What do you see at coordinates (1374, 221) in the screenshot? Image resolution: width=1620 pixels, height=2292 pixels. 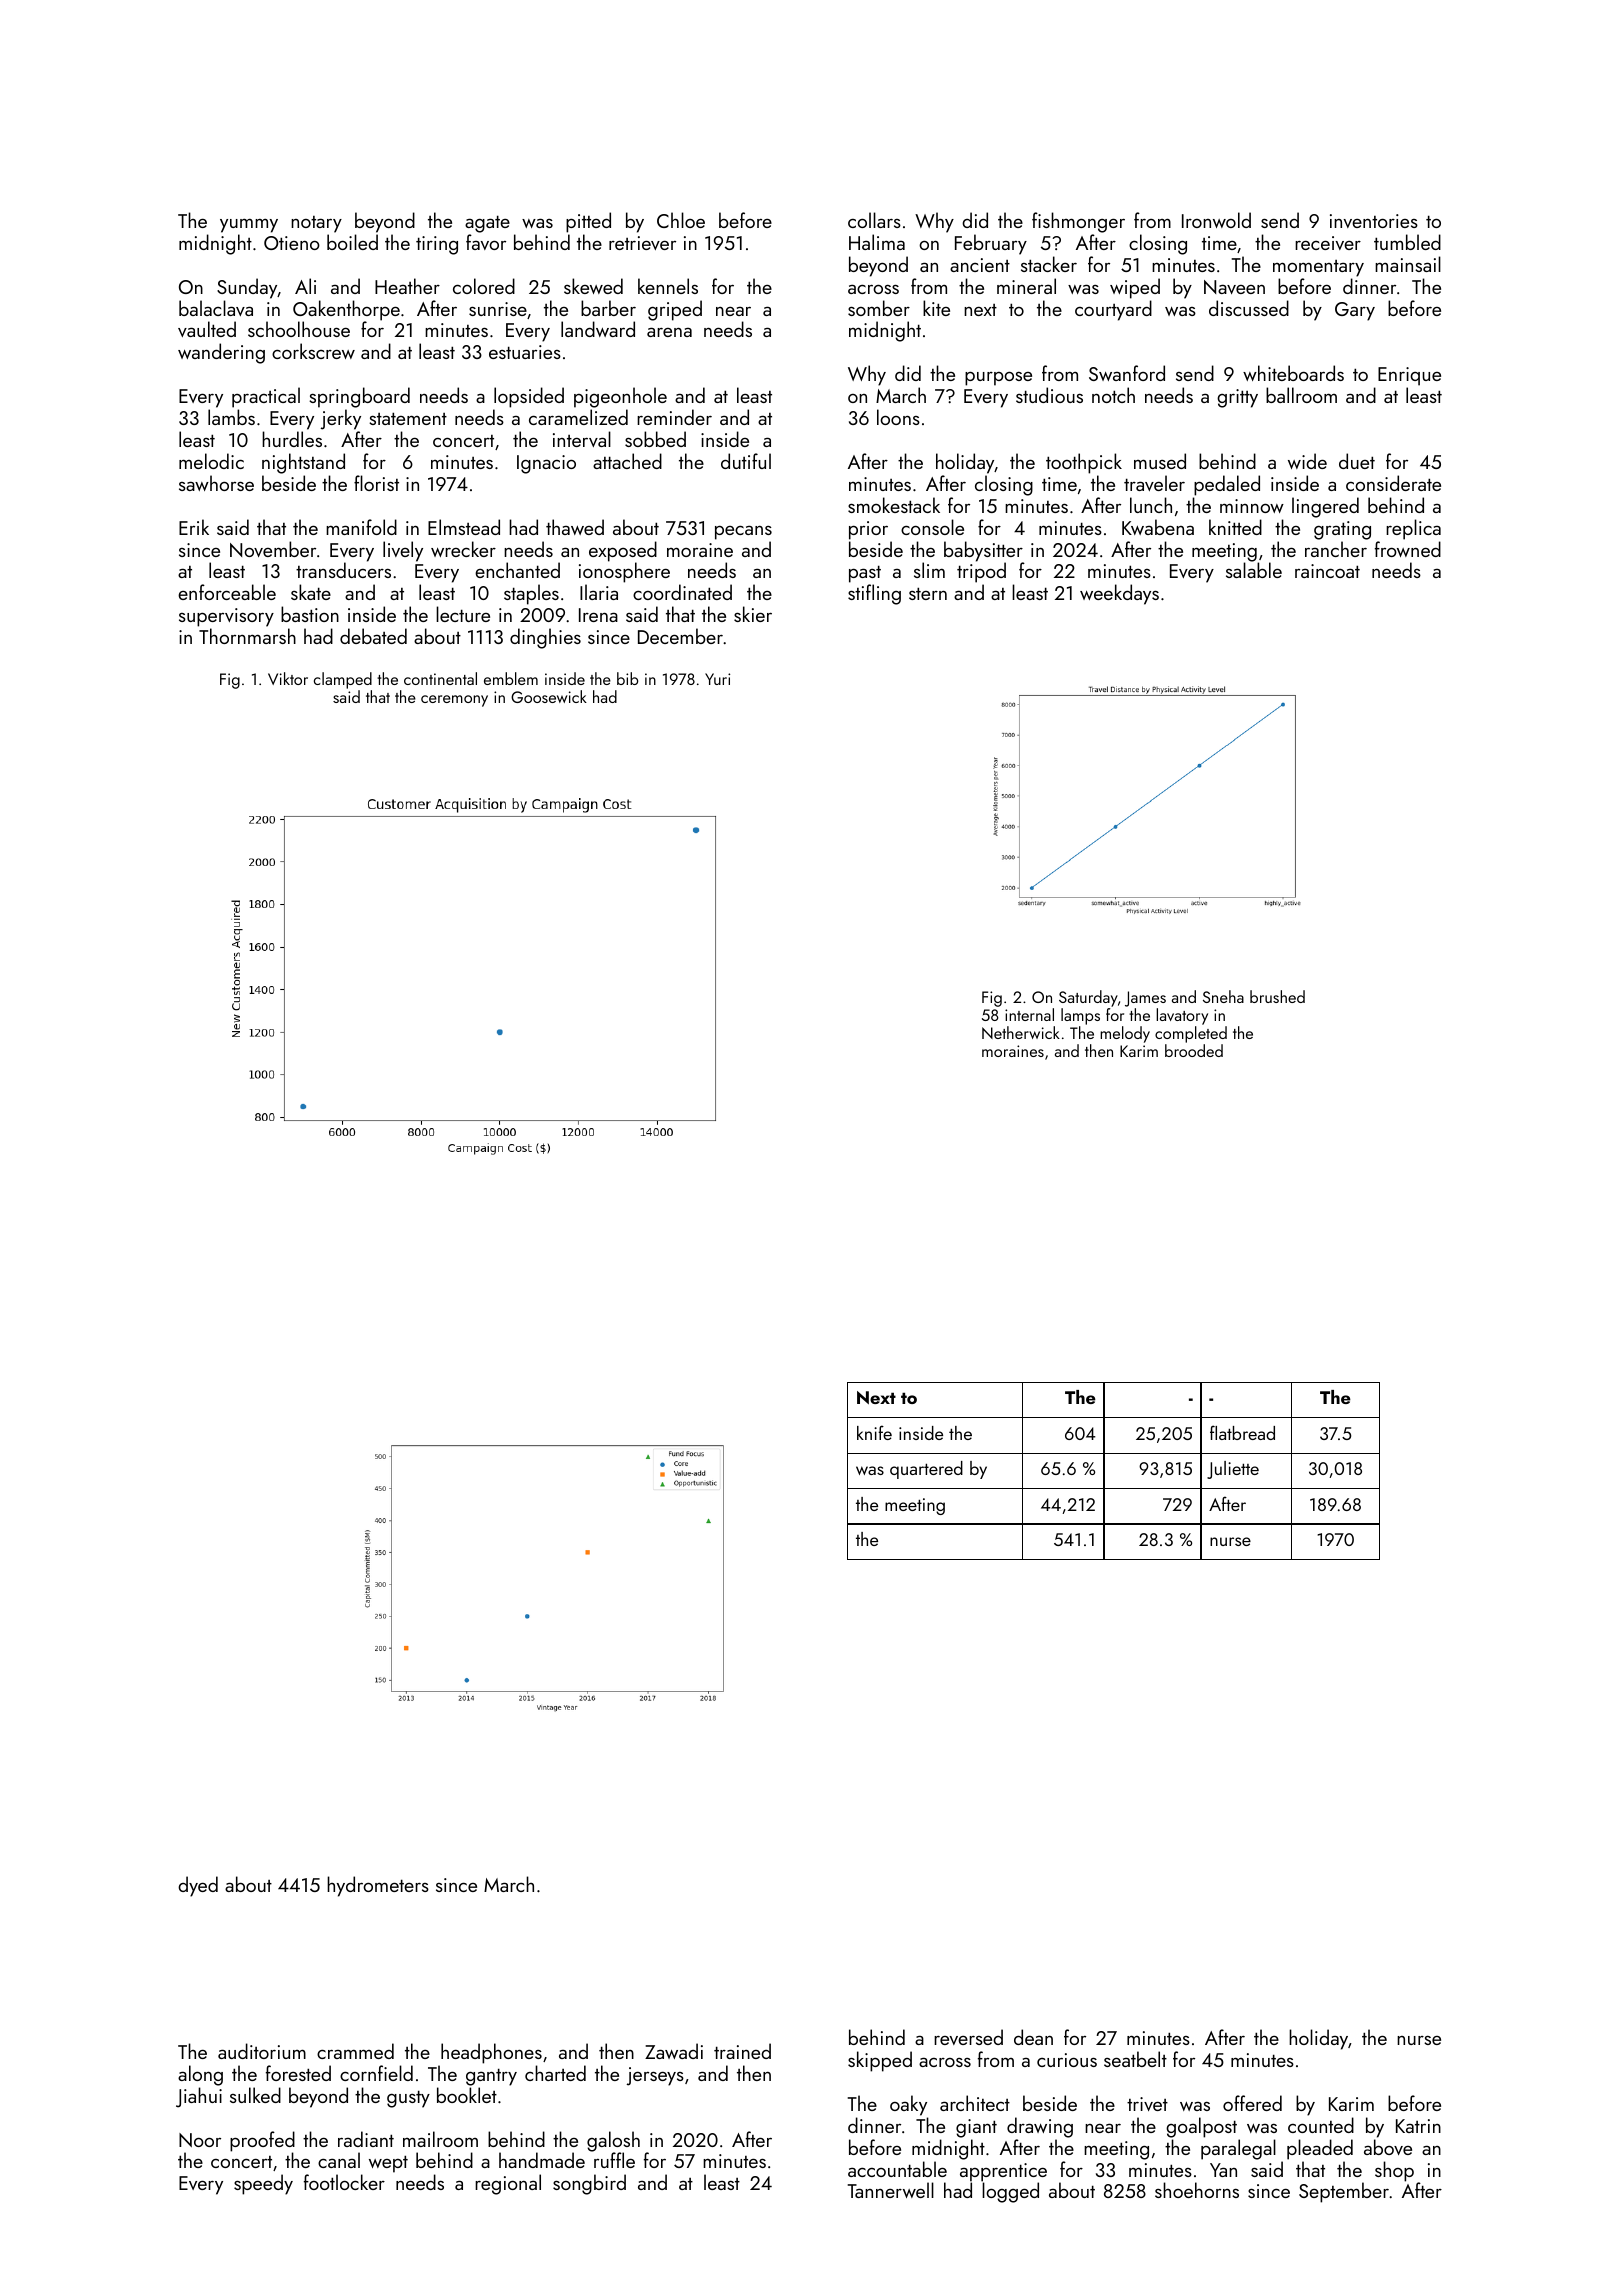 I see `inventories` at bounding box center [1374, 221].
